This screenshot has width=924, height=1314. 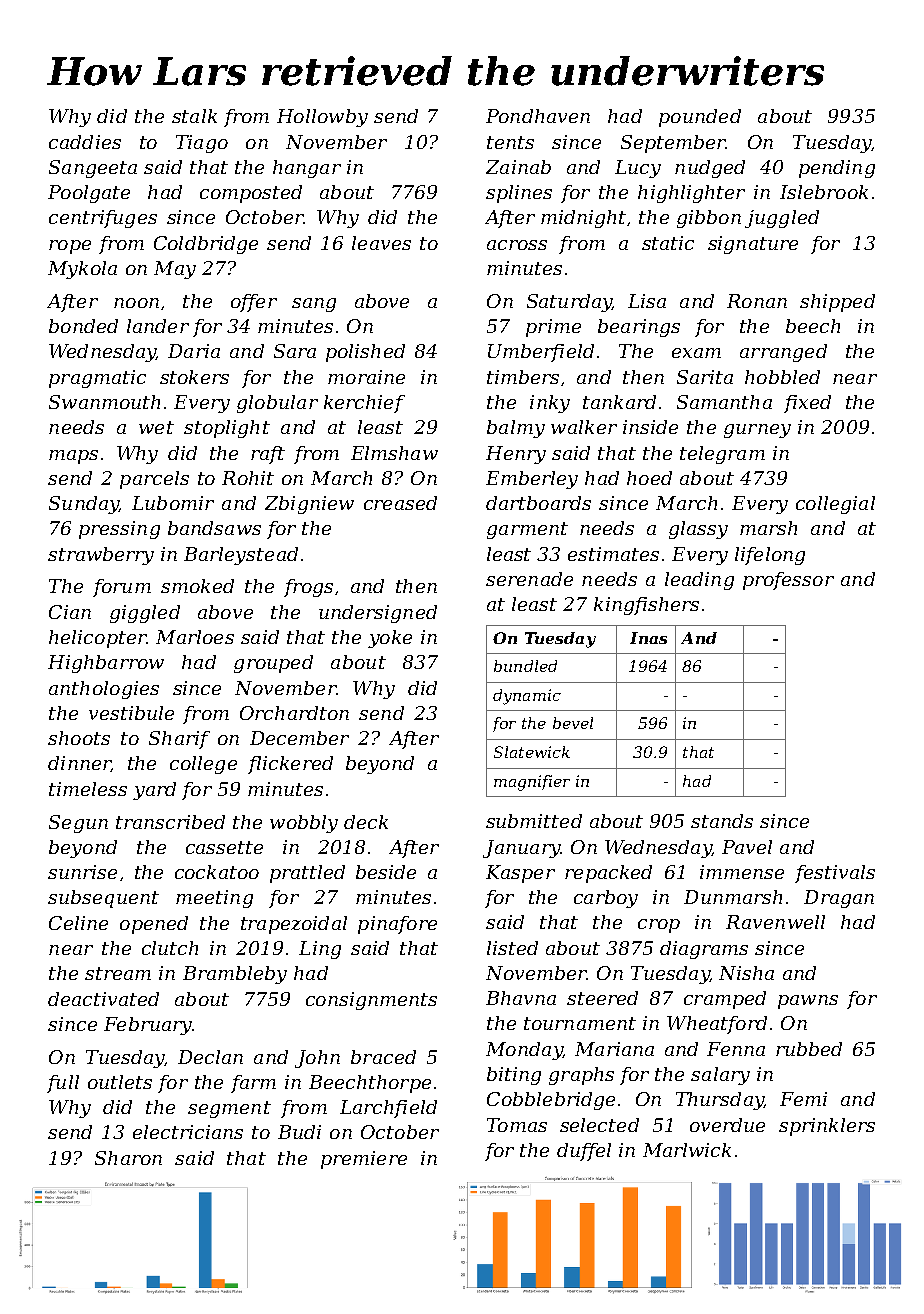 What do you see at coordinates (364, 1160) in the screenshot?
I see `premiere` at bounding box center [364, 1160].
